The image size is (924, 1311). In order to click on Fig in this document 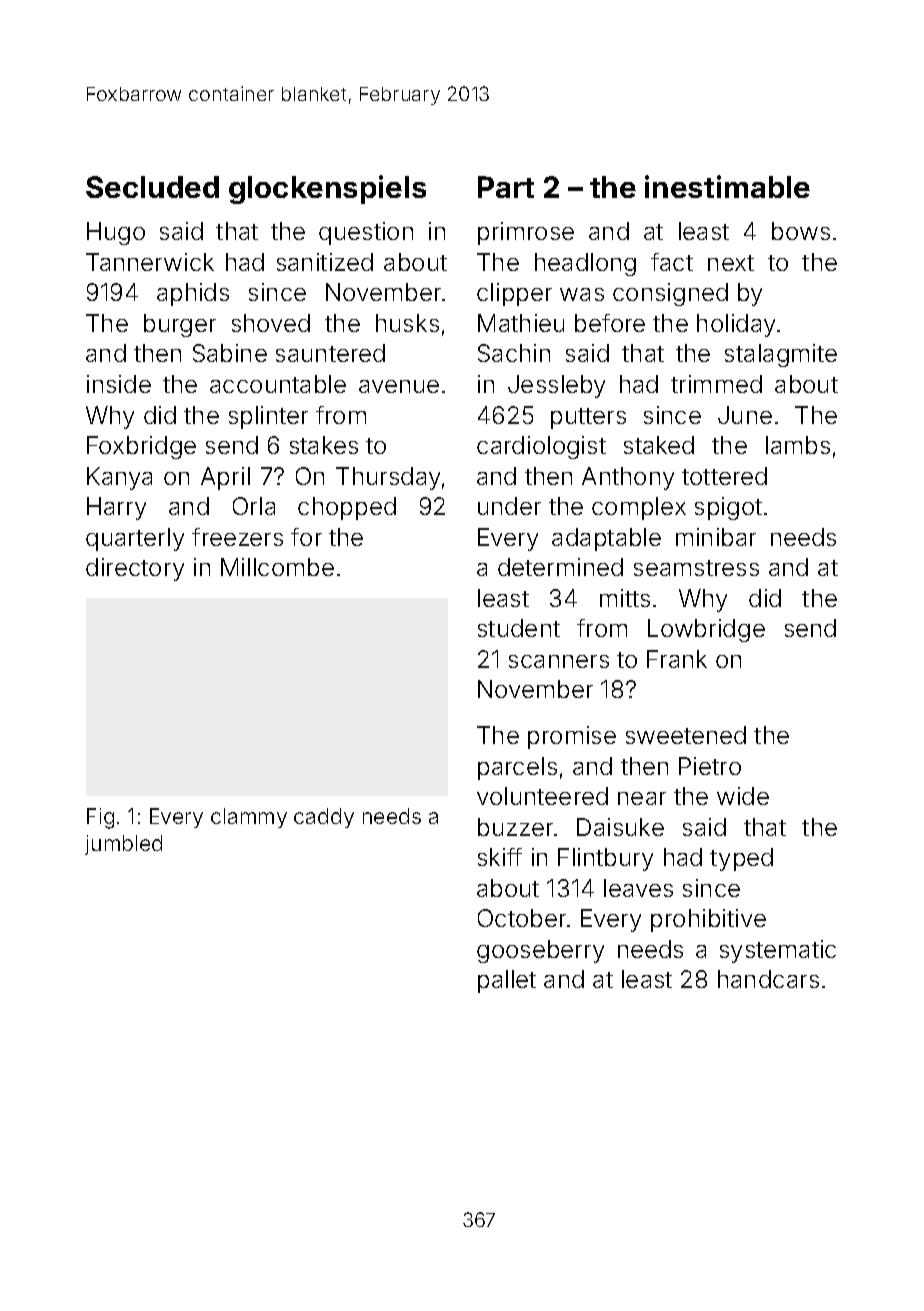, I will do `click(100, 818)`.
